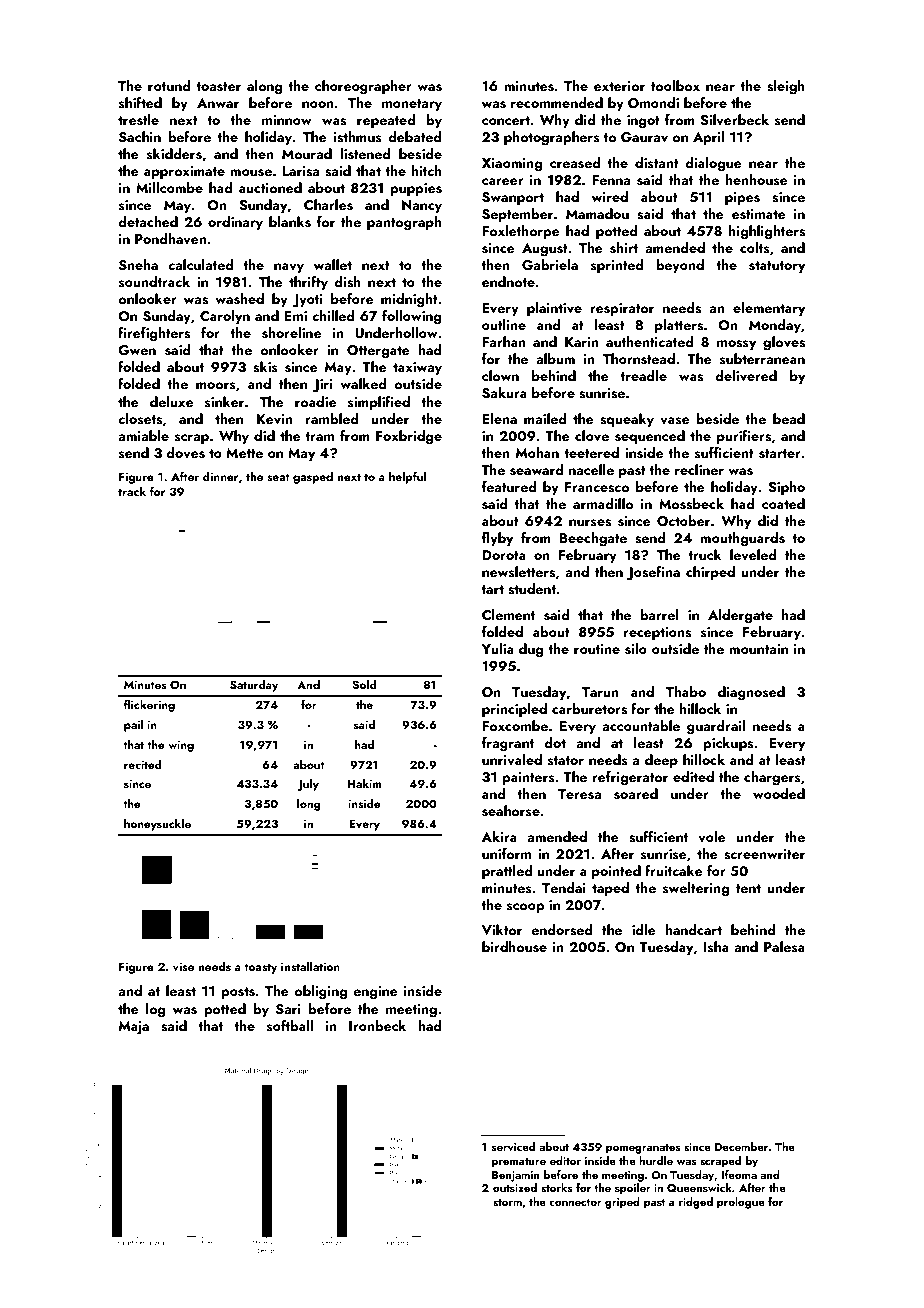 The width and height of the screenshot is (924, 1308). Describe the element at coordinates (364, 684) in the screenshot. I see `Sold` at that location.
